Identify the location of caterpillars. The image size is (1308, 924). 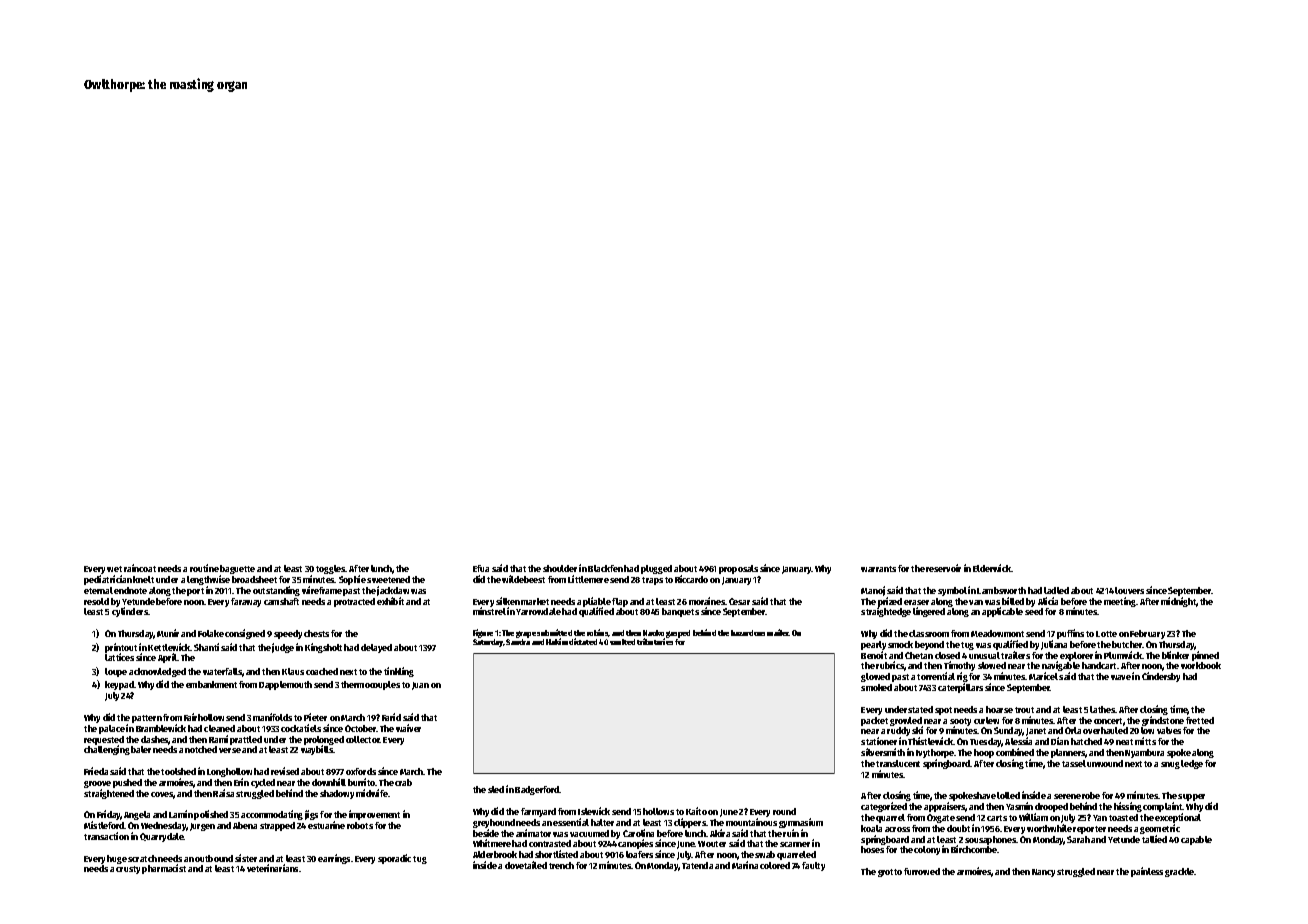
(960, 688).
